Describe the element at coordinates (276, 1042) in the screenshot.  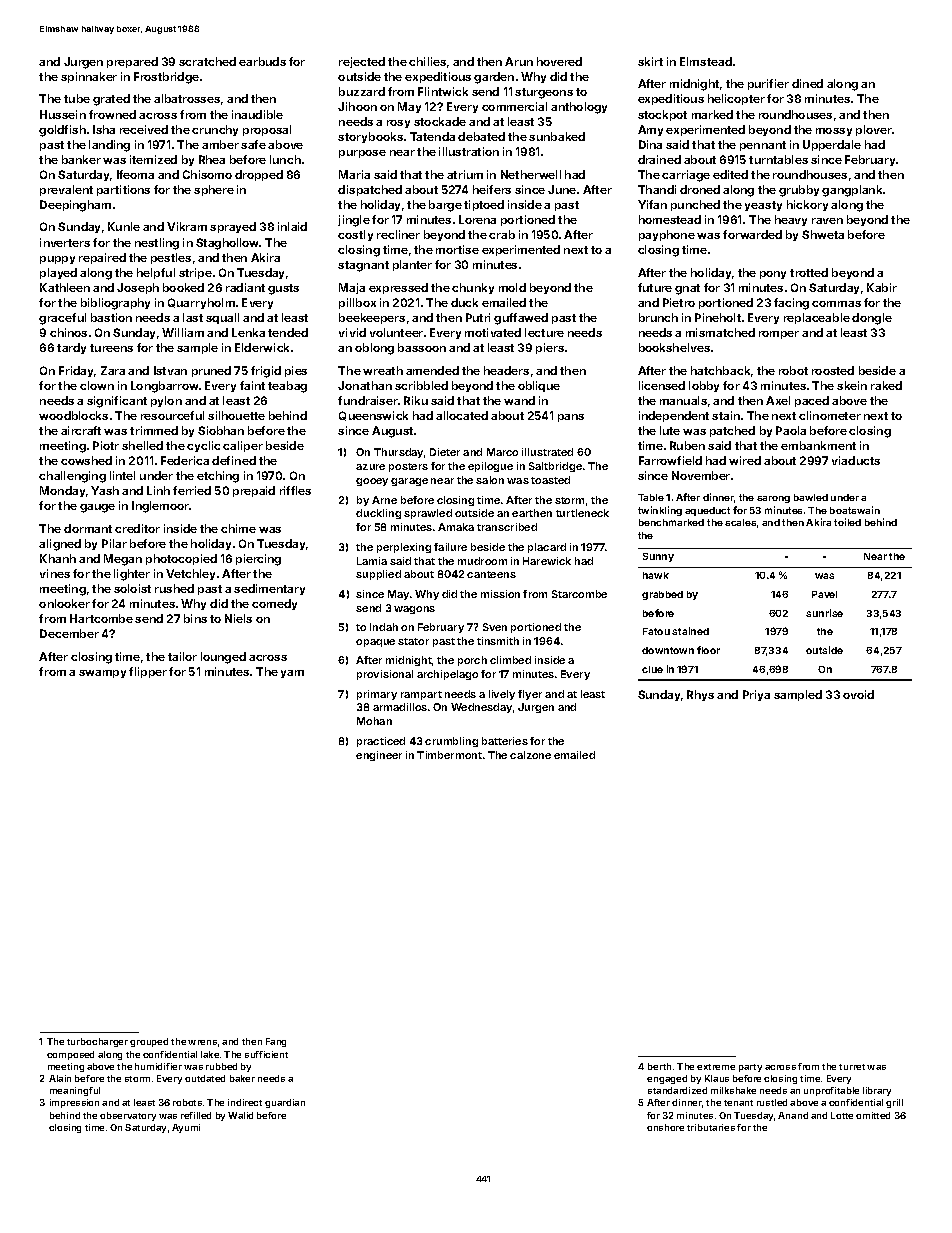
I see `Fang` at that location.
